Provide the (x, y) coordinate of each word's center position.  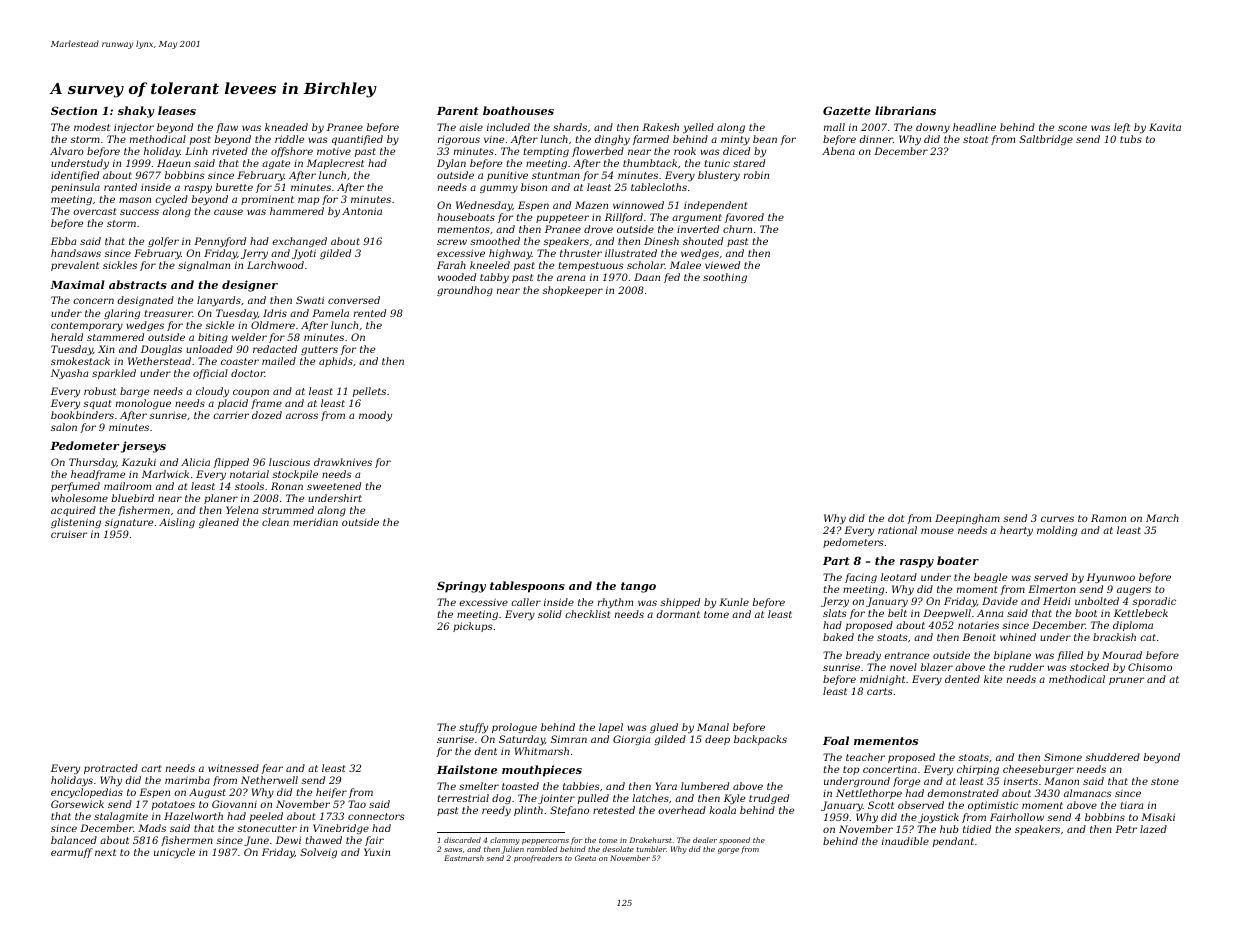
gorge (728, 851)
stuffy (473, 728)
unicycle (174, 853)
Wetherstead (159, 361)
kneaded (286, 127)
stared (749, 163)
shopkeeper (572, 291)
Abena (838, 151)
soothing (725, 278)
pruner (1126, 681)
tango (638, 587)
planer (221, 499)
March (1162, 518)
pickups (473, 627)
